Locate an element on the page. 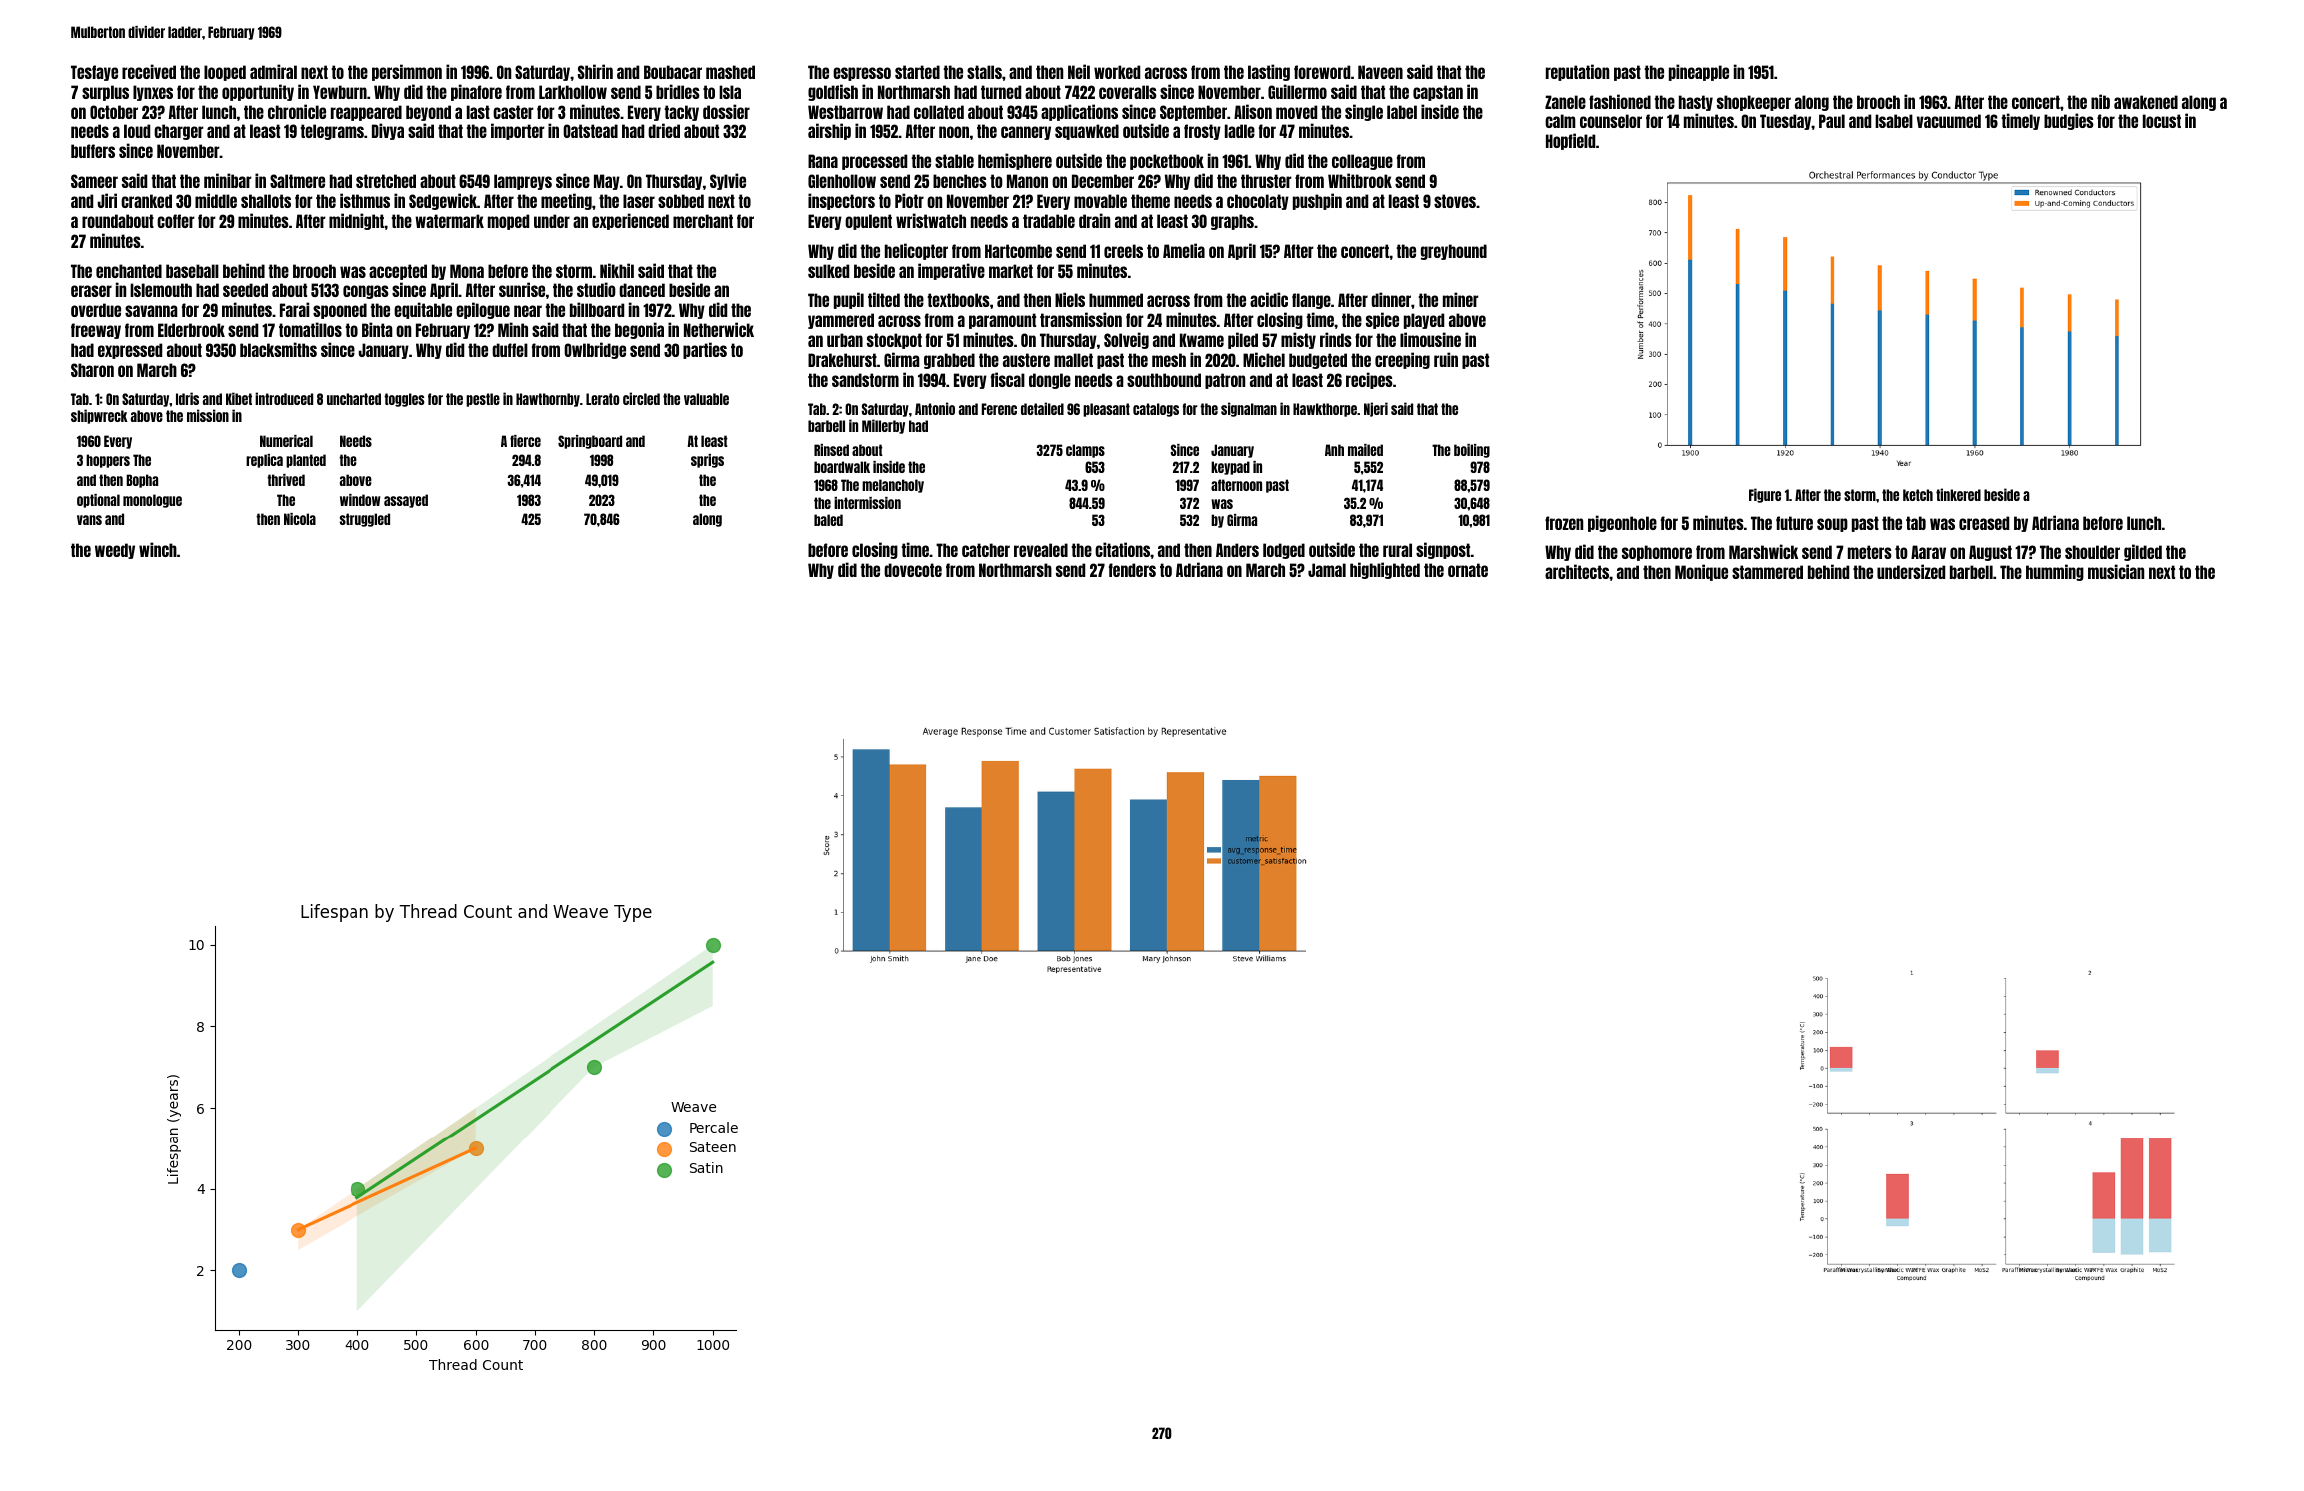 This document has height=1491, width=2304. frozen is located at coordinates (1564, 523).
